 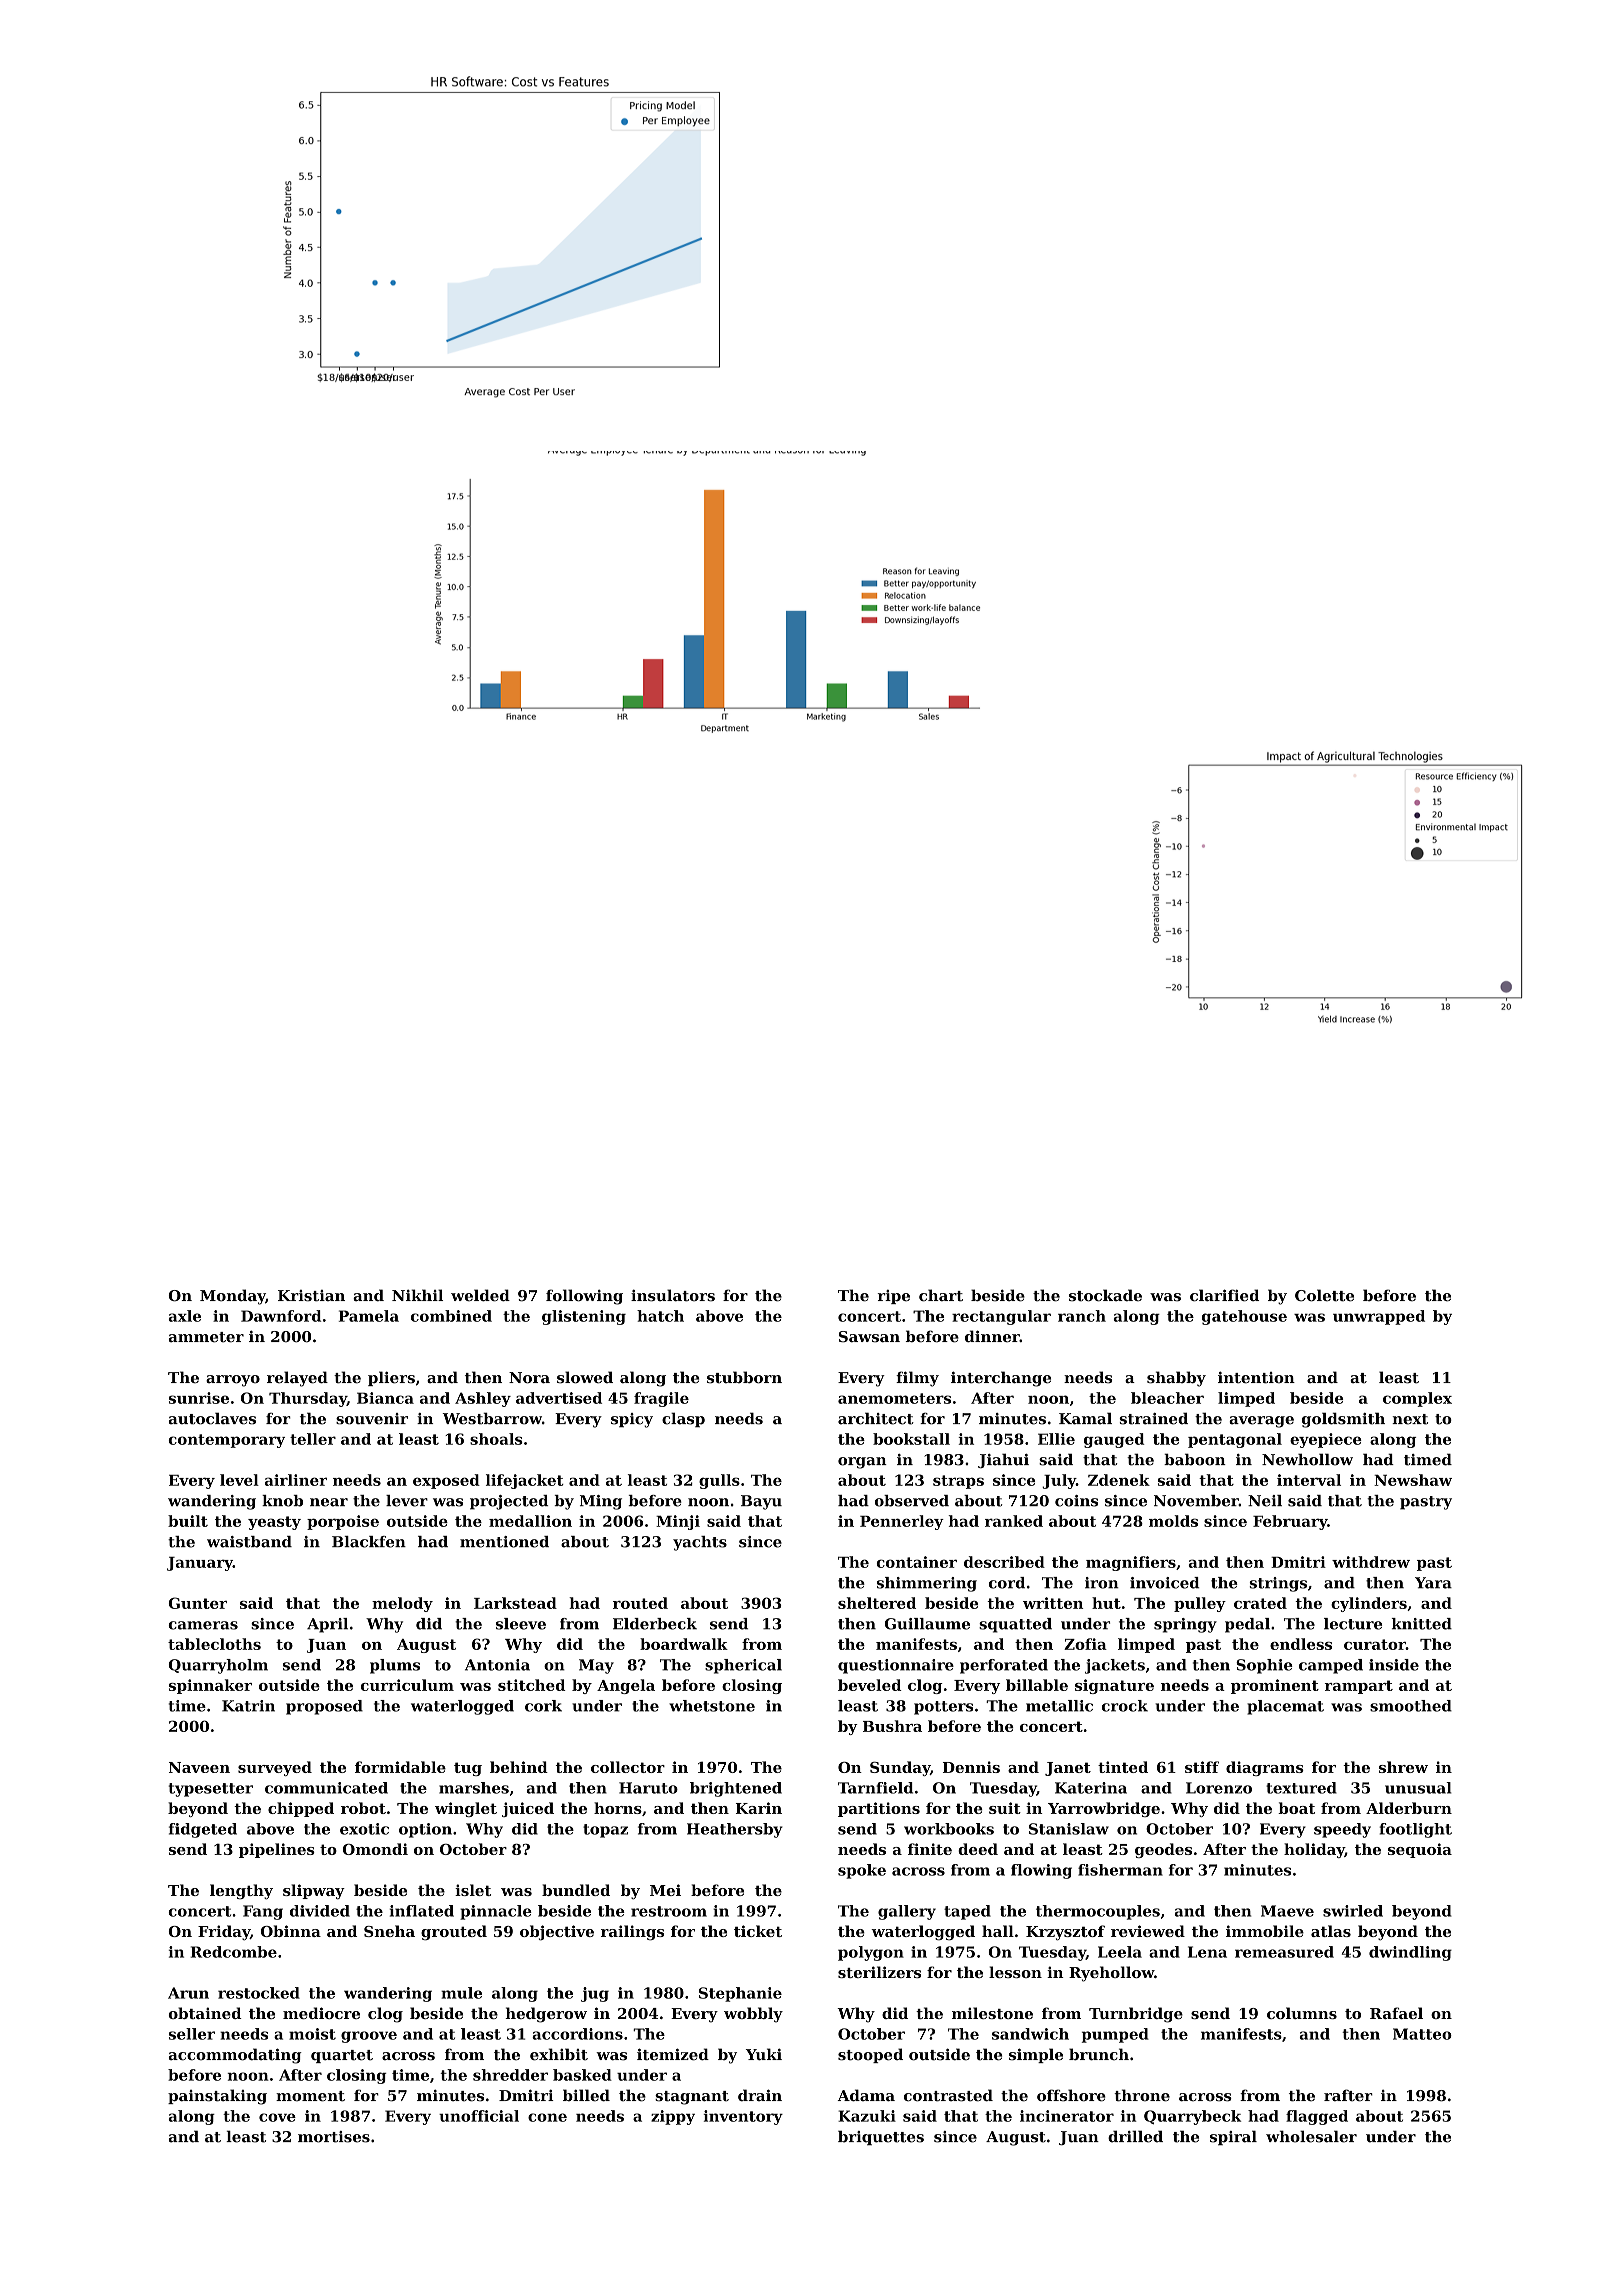 What do you see at coordinates (297, 1379) in the screenshot?
I see `relayed` at bounding box center [297, 1379].
